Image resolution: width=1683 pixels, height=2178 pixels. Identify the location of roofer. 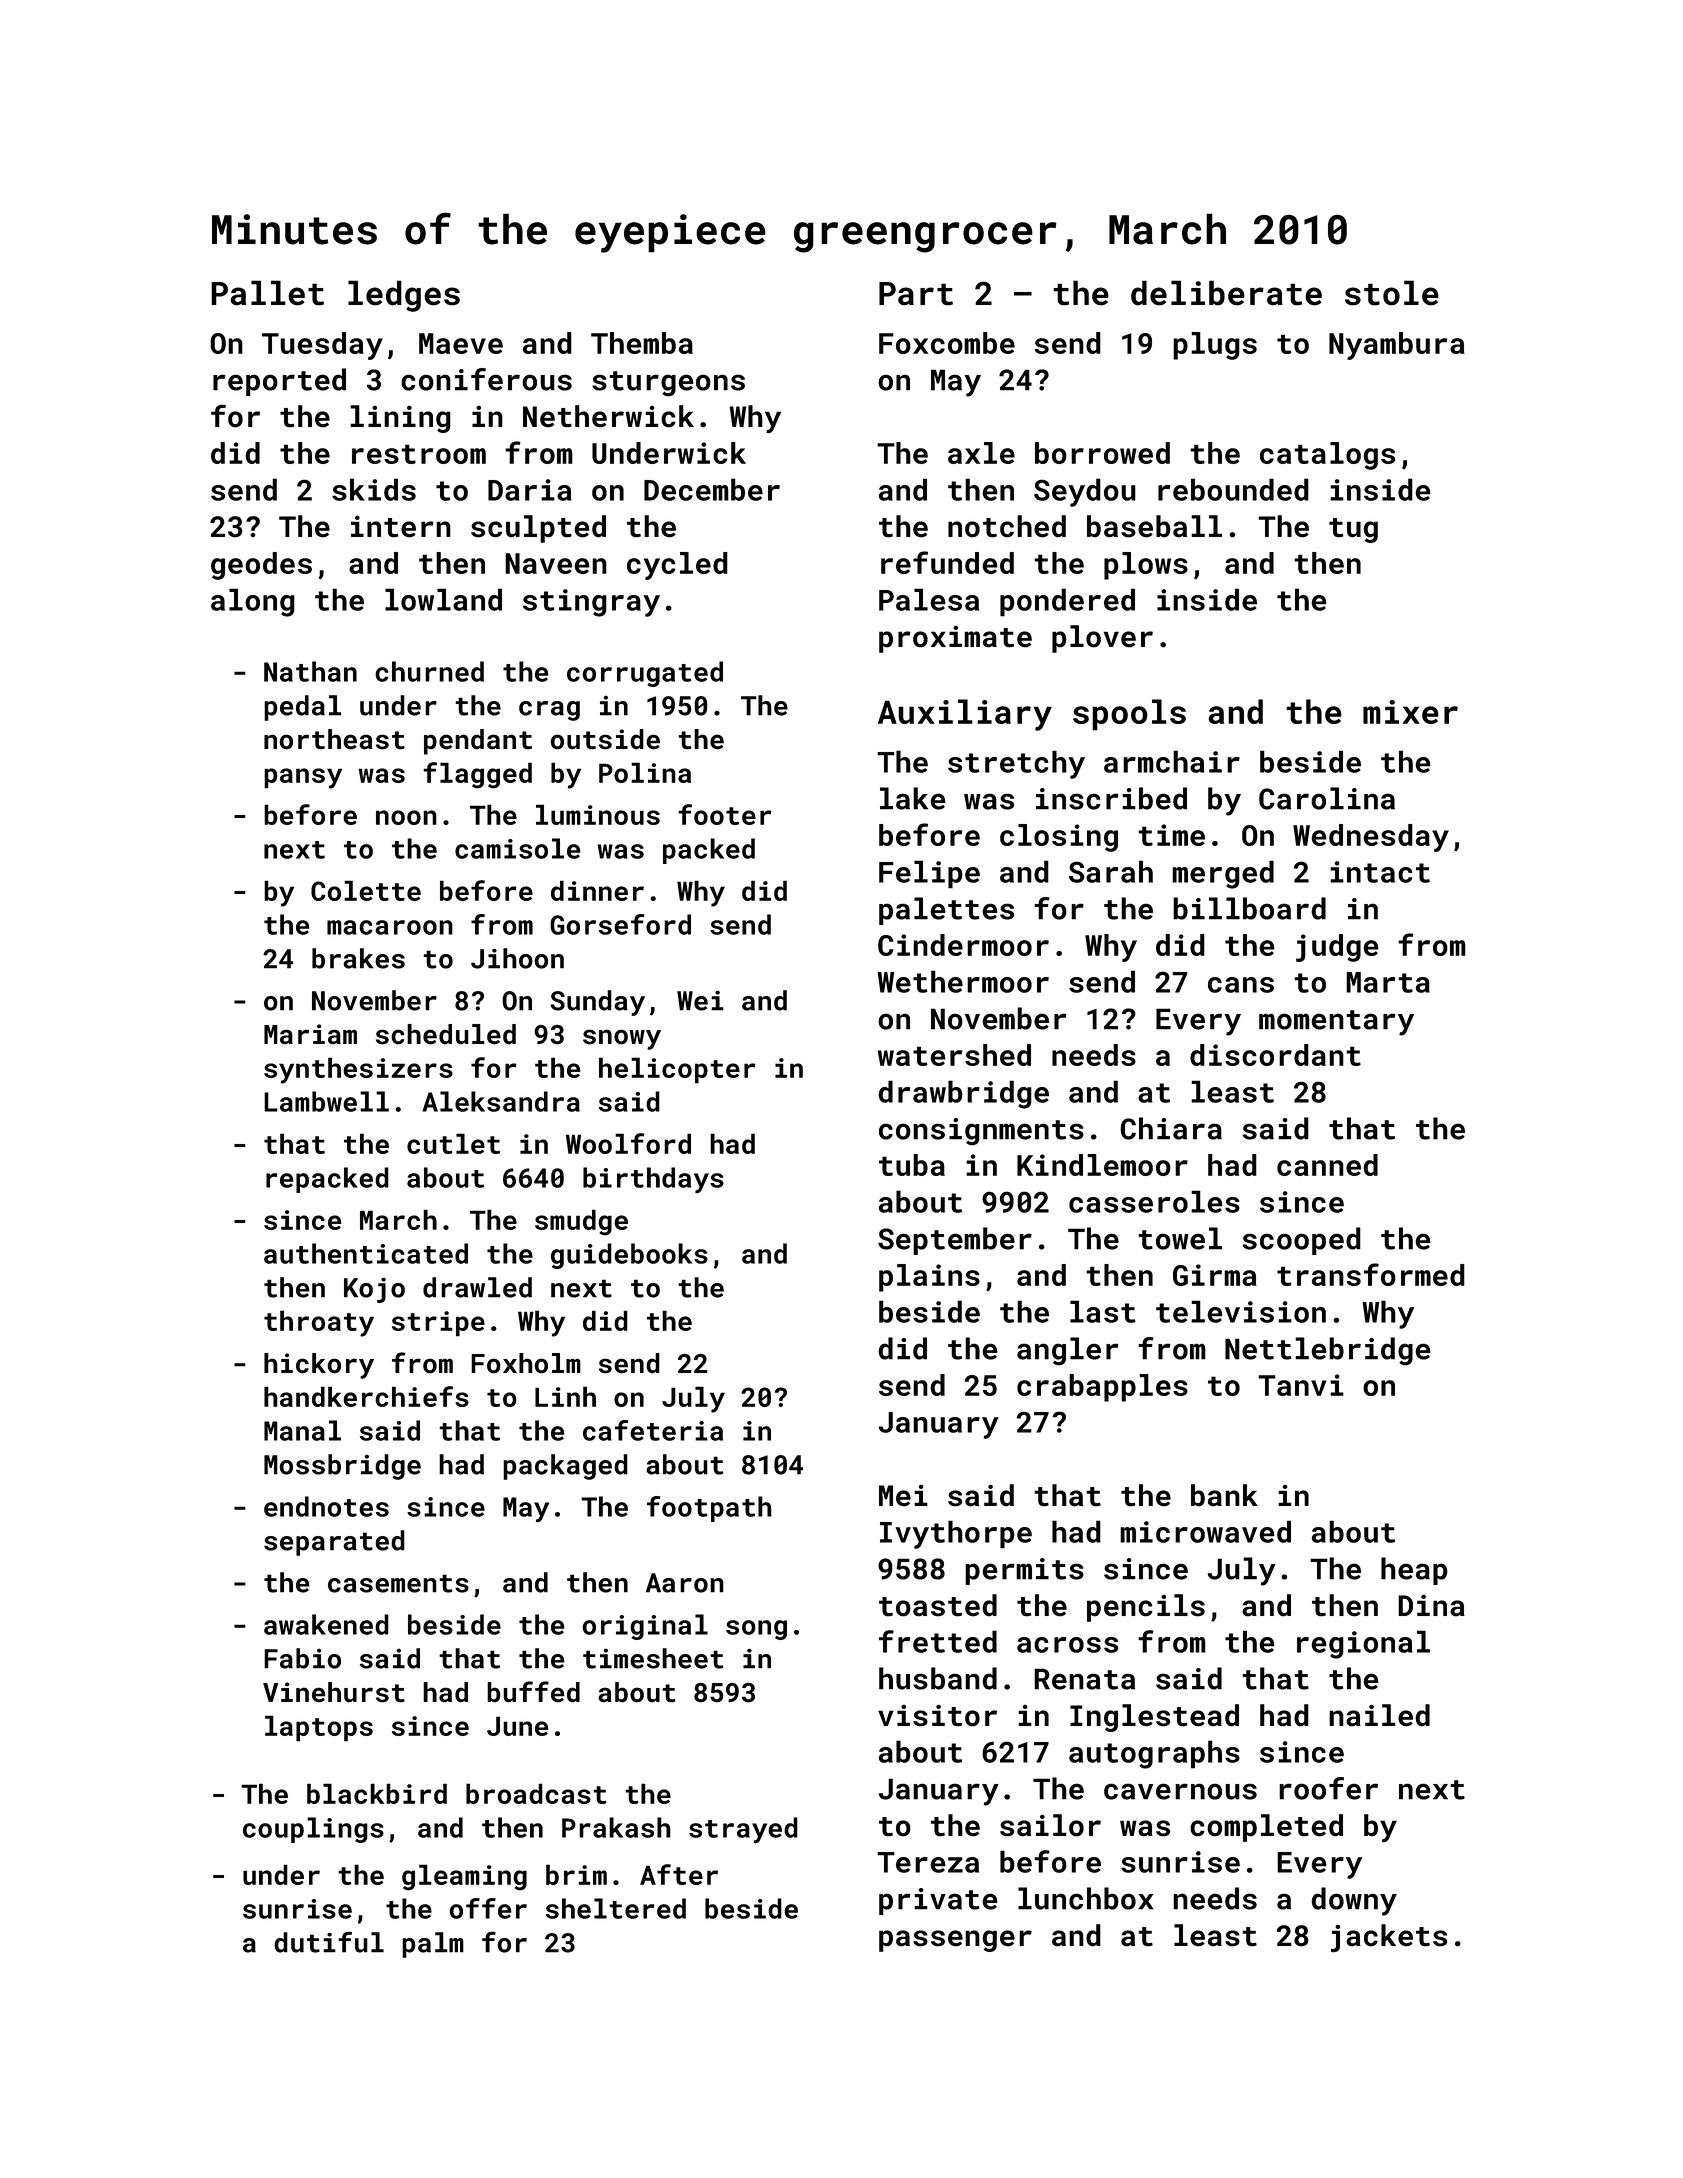
(1328, 1788).
